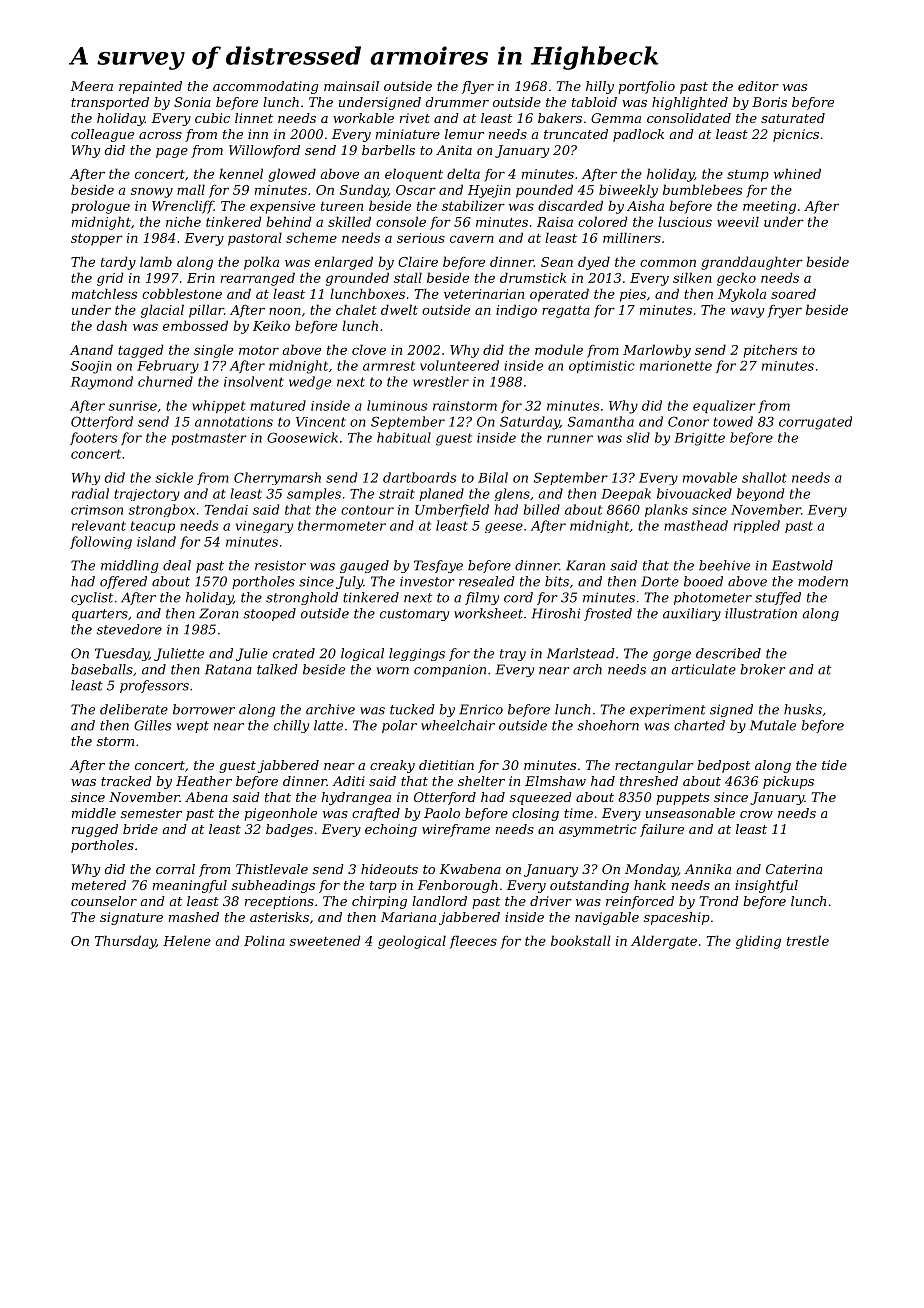 The image size is (924, 1308). What do you see at coordinates (551, 901) in the image?
I see `driver` at bounding box center [551, 901].
